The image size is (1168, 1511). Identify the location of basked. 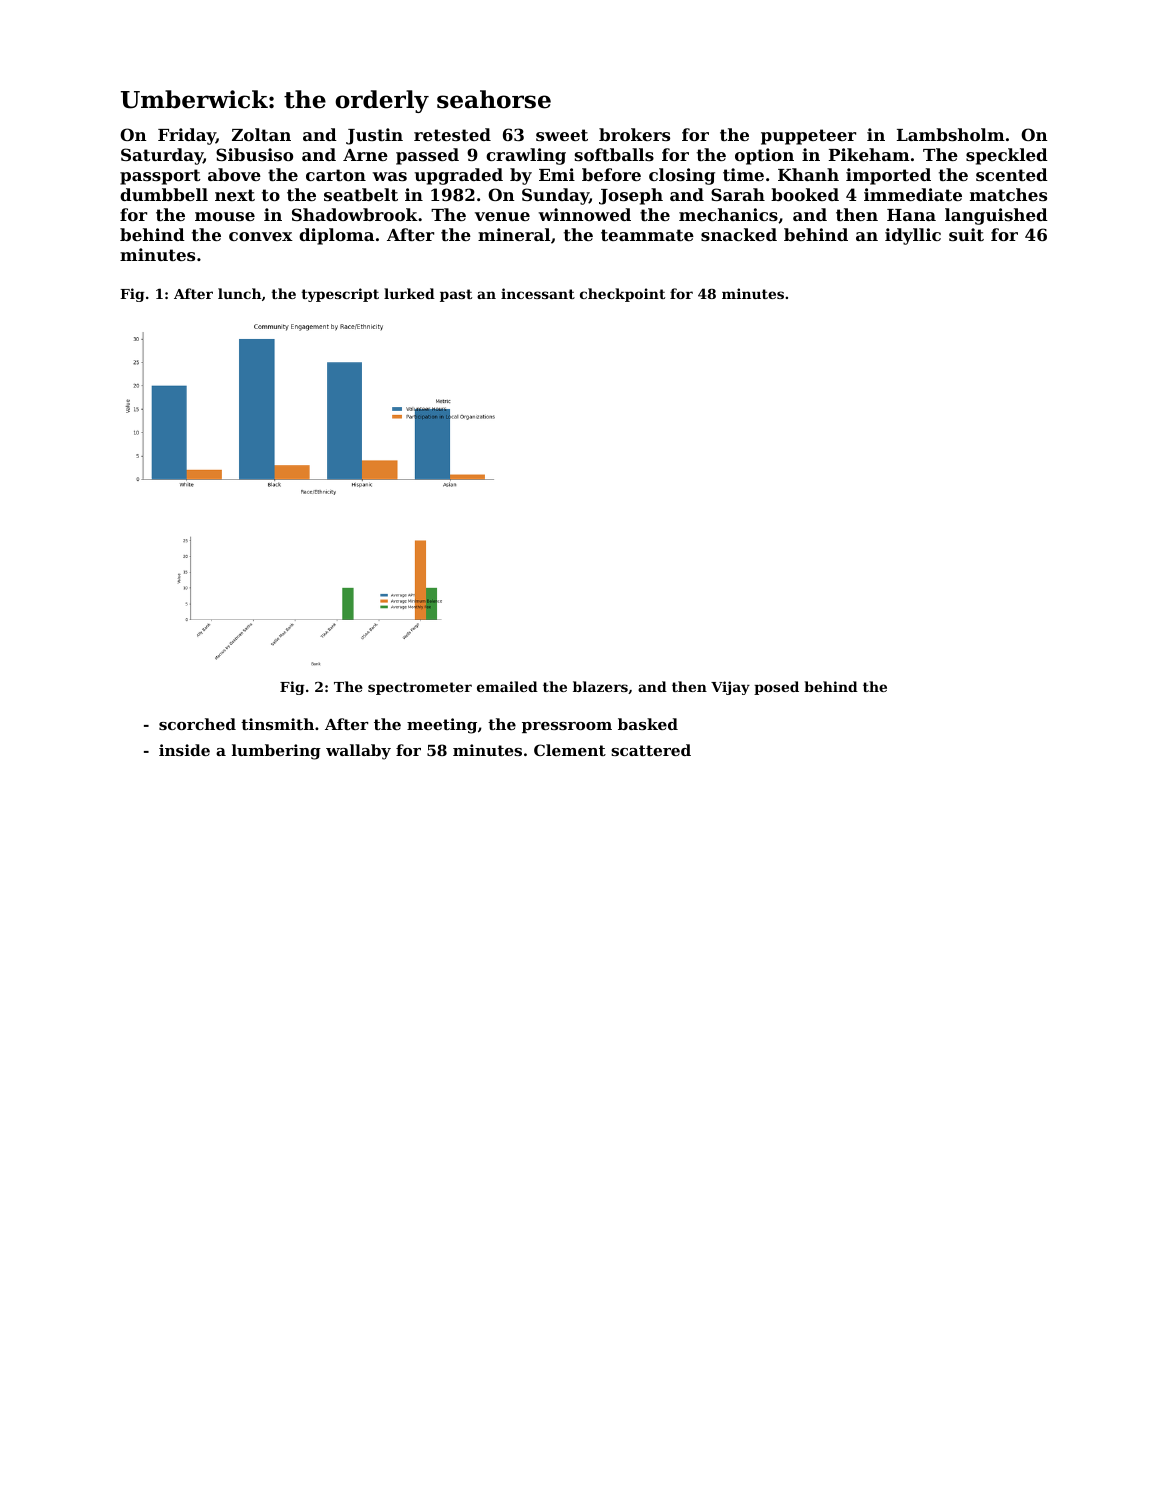
(648, 724).
